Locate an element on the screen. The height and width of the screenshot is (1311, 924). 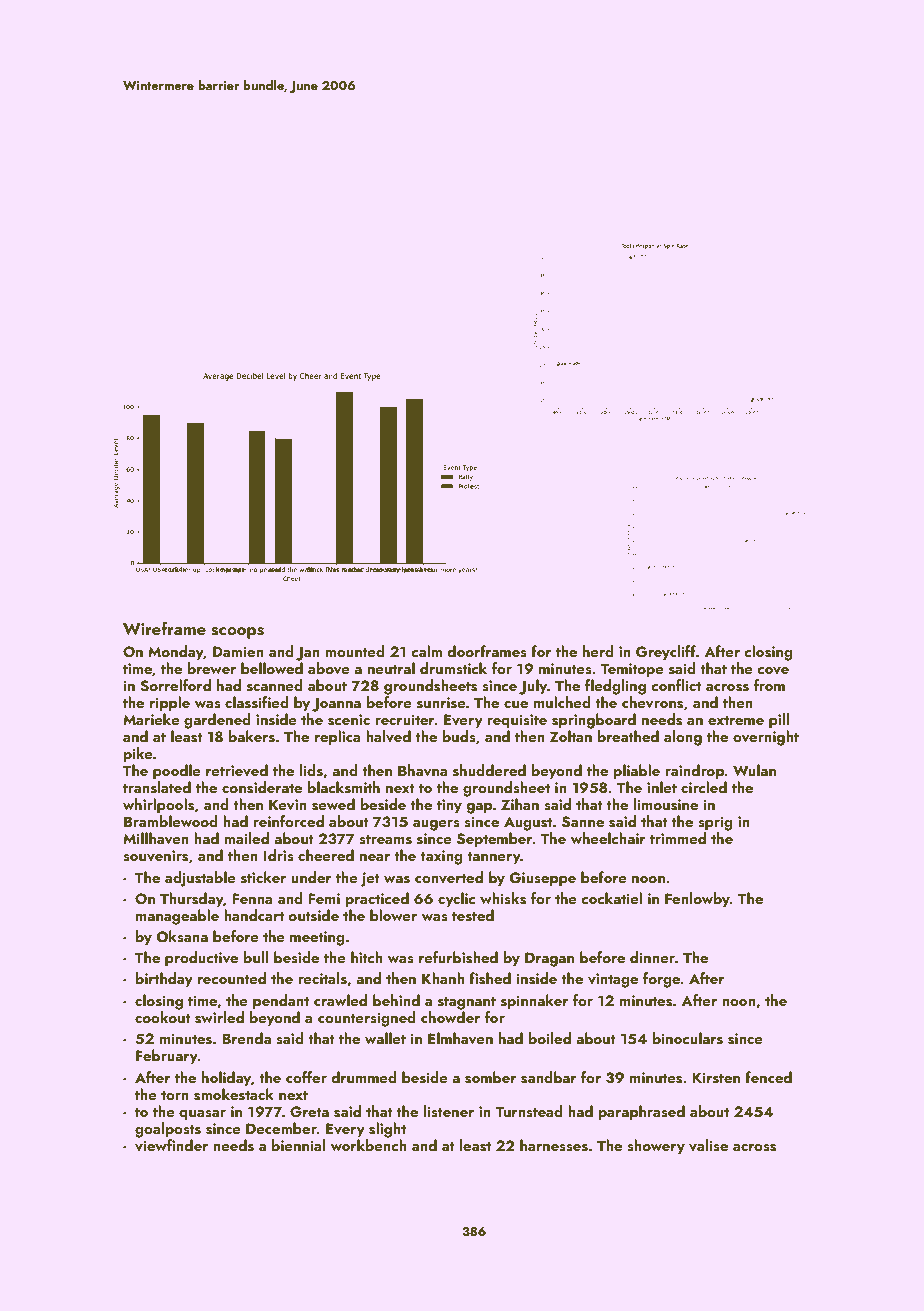
Oksana is located at coordinates (182, 936).
